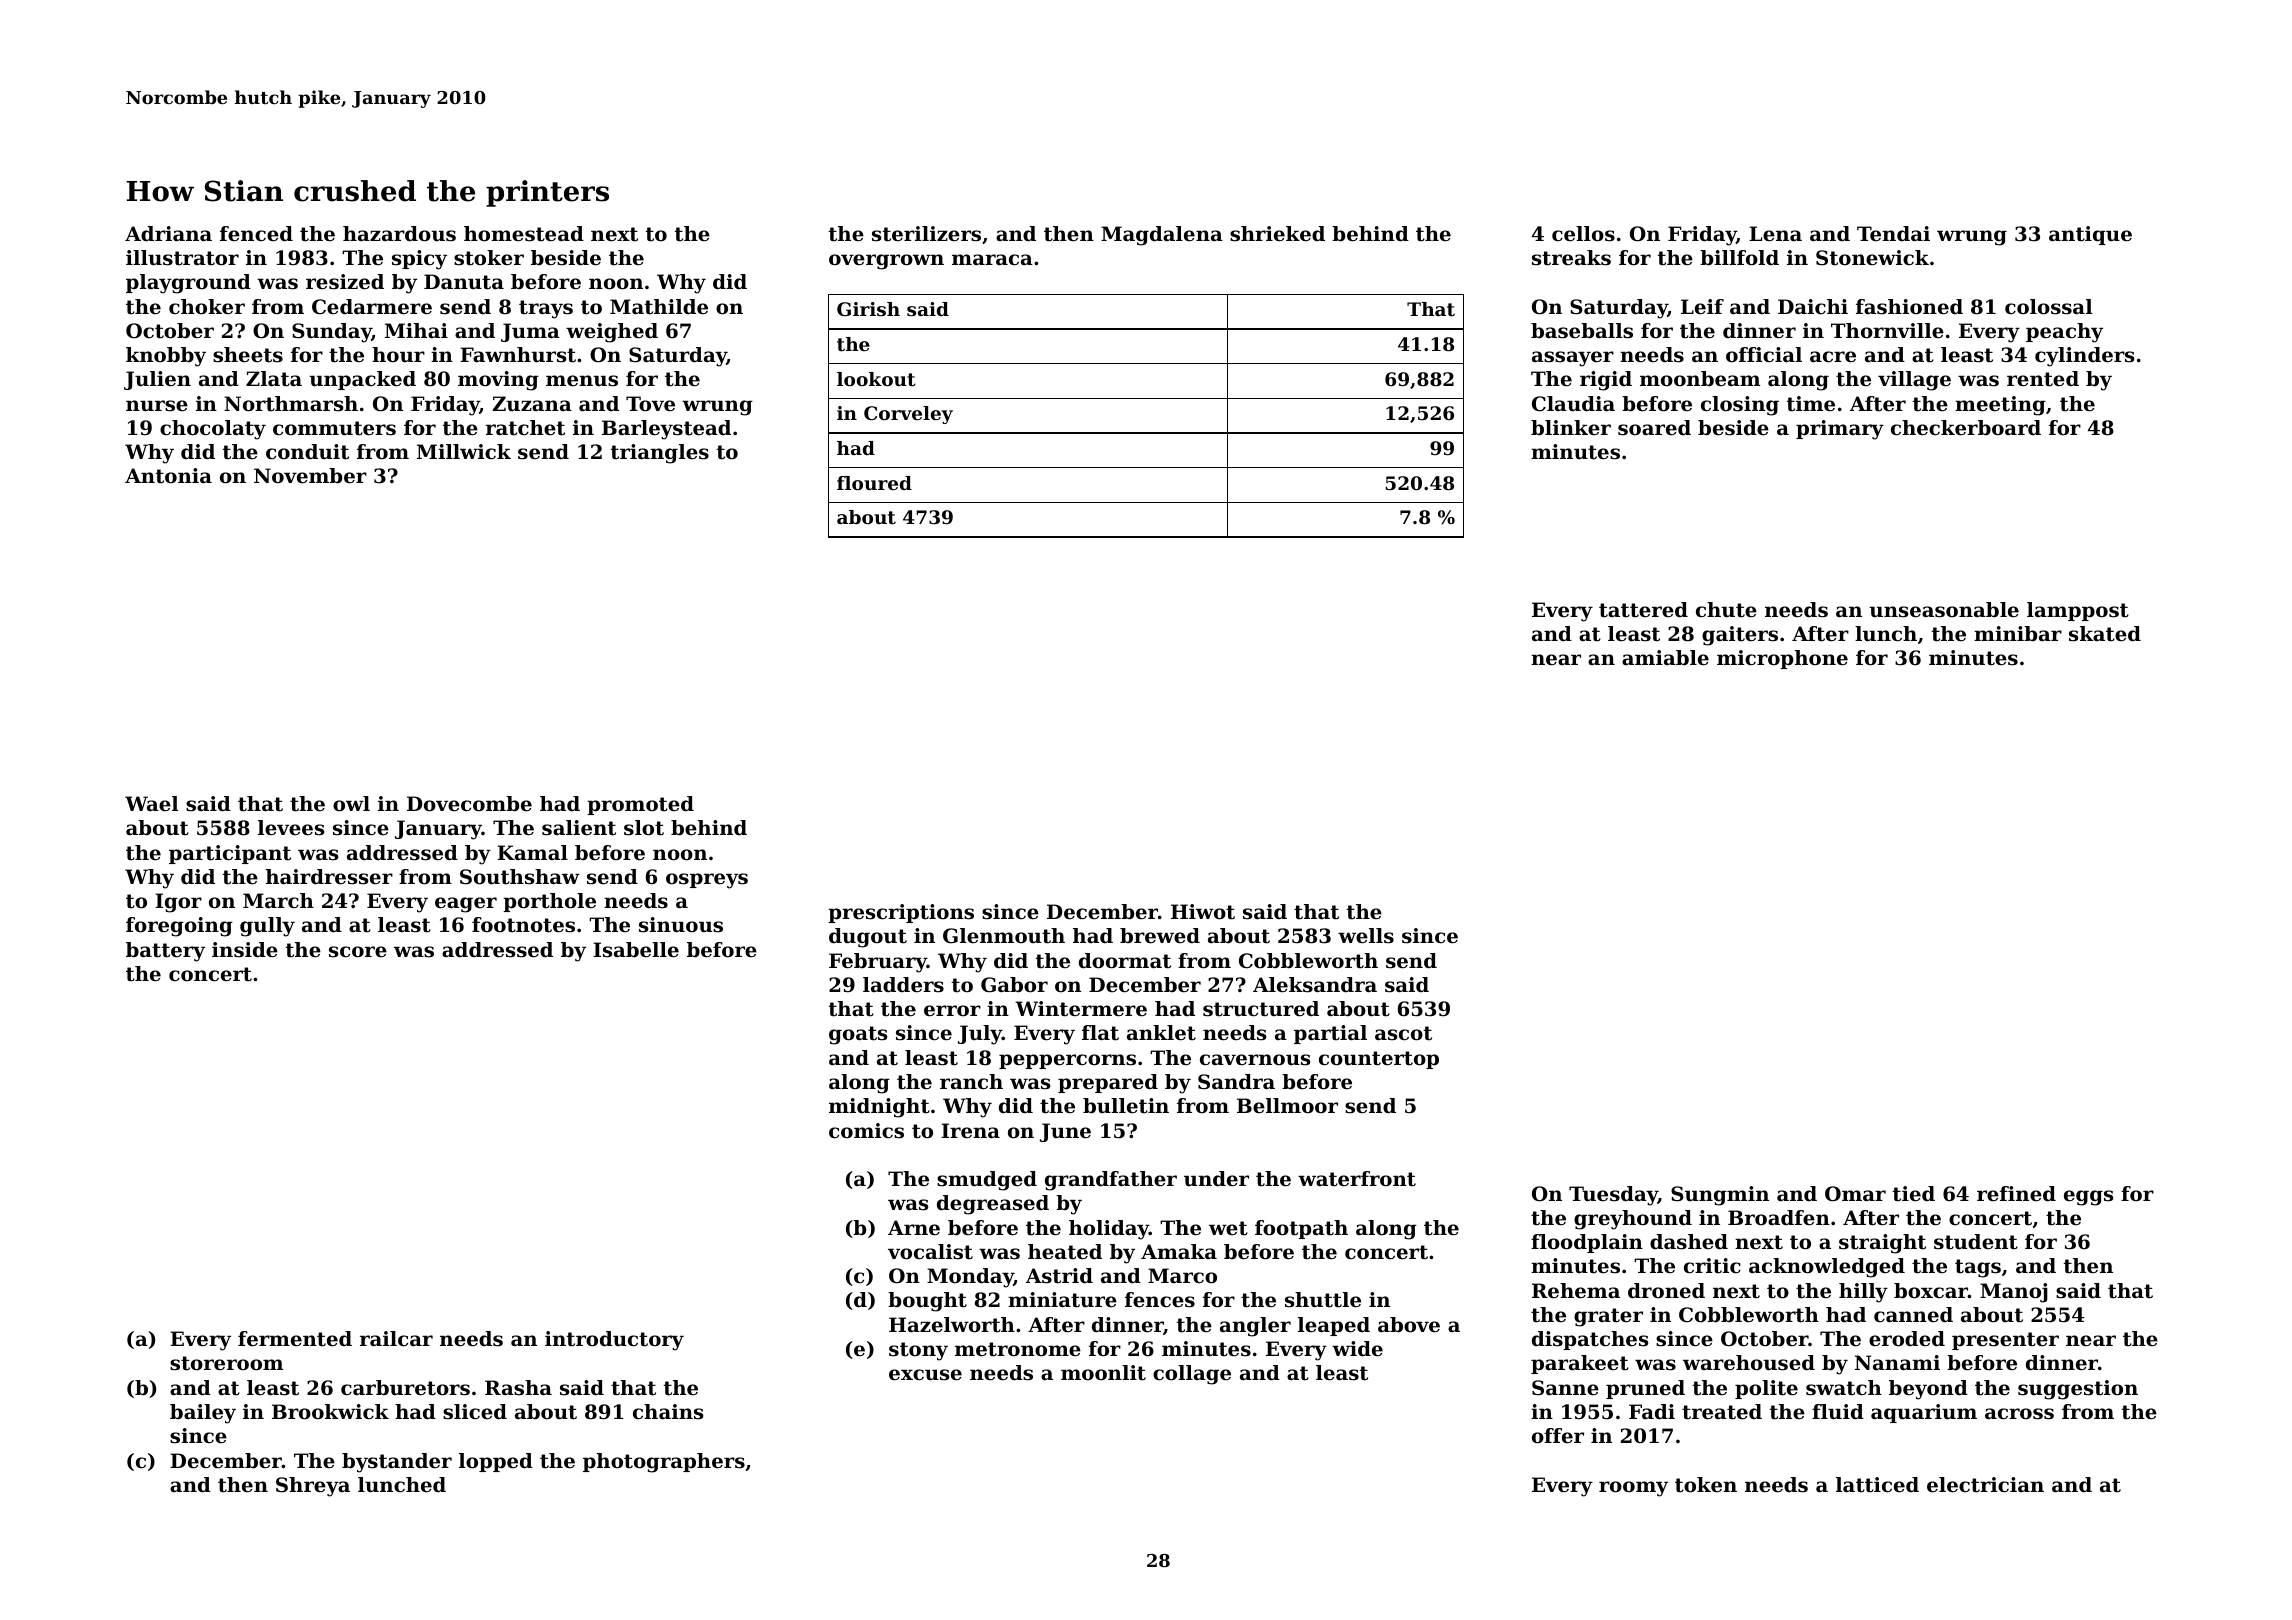  I want to click on photographers, so click(664, 1463).
